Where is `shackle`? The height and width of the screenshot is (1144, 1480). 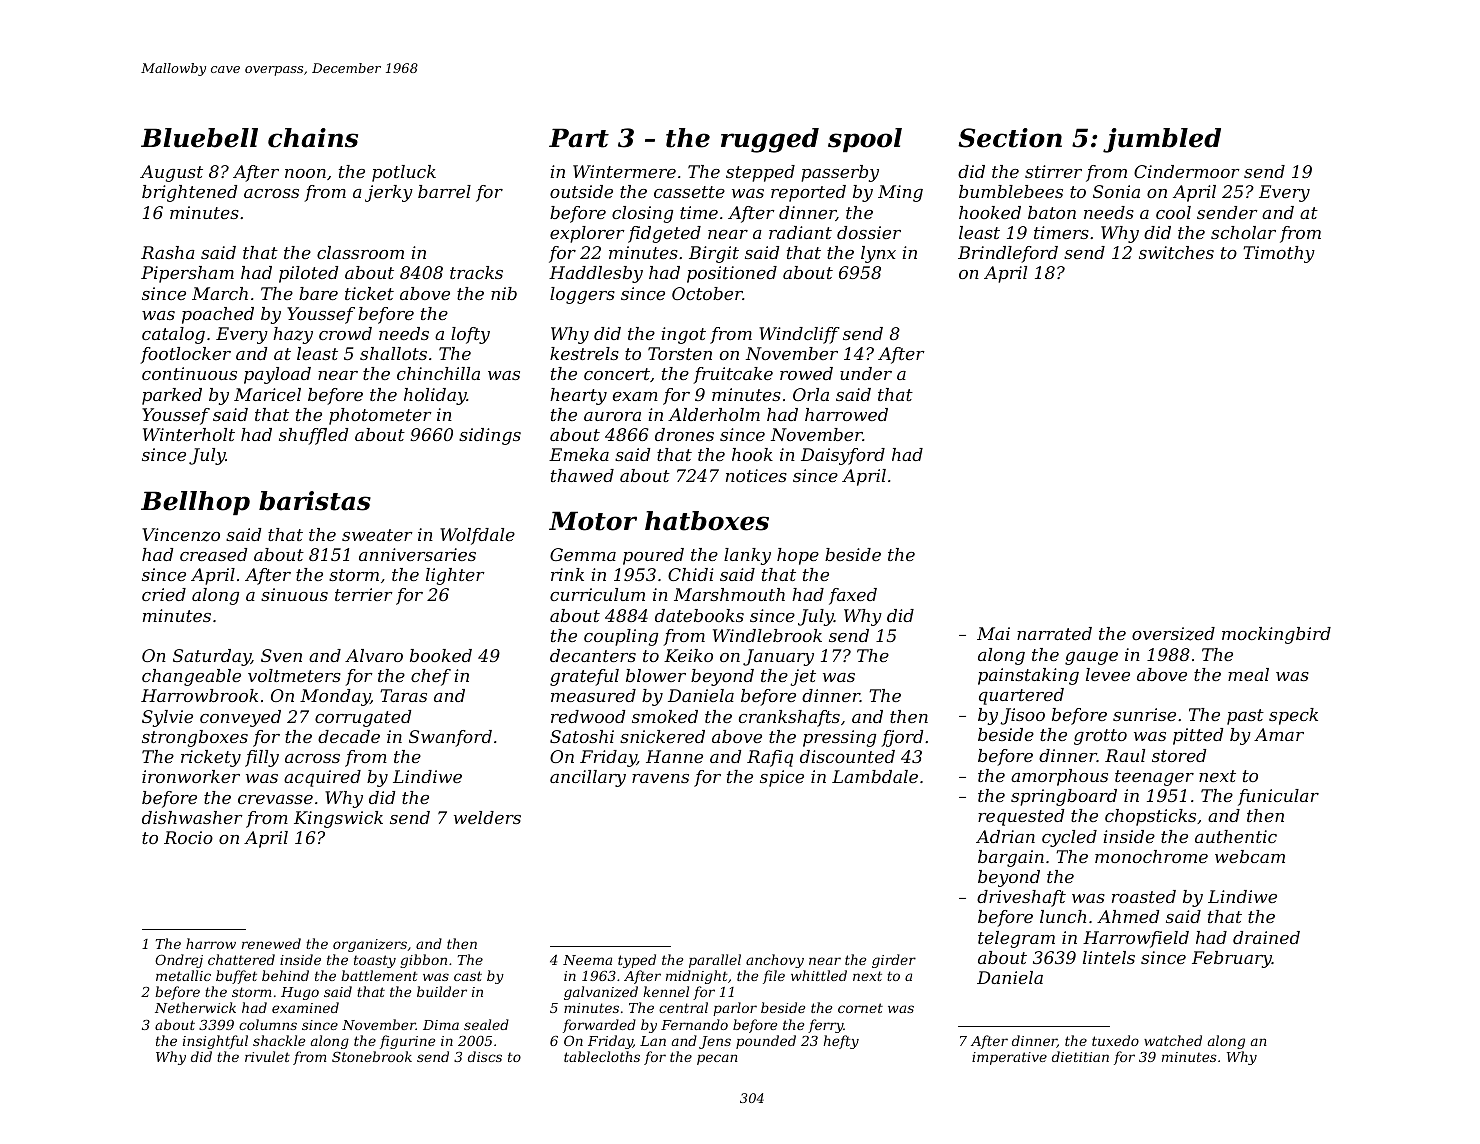
shackle is located at coordinates (279, 1040).
